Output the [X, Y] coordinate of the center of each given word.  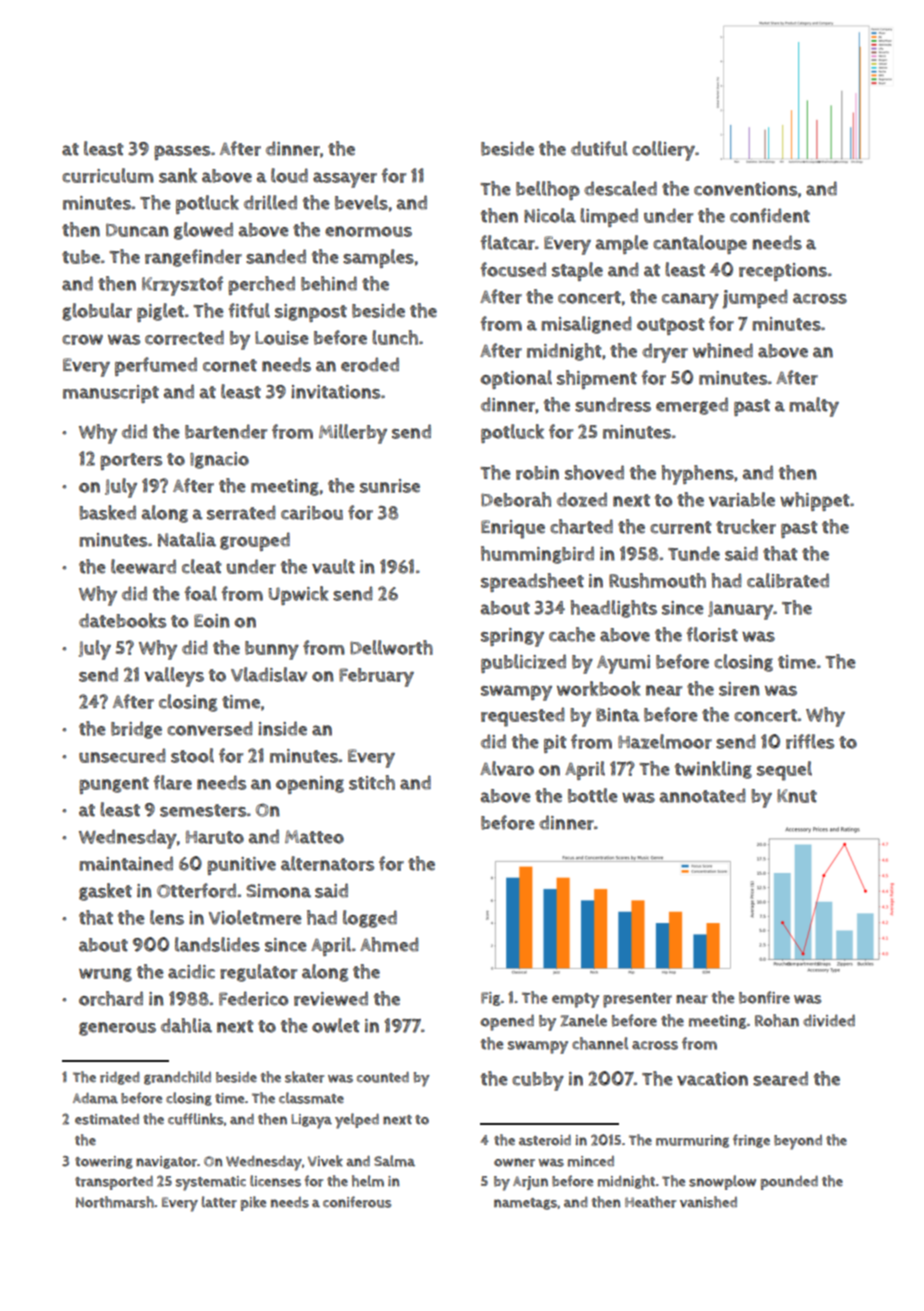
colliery [663, 151]
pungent [114, 785]
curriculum [108, 175]
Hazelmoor [665, 741]
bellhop [548, 190]
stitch [372, 782]
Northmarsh [115, 1202]
